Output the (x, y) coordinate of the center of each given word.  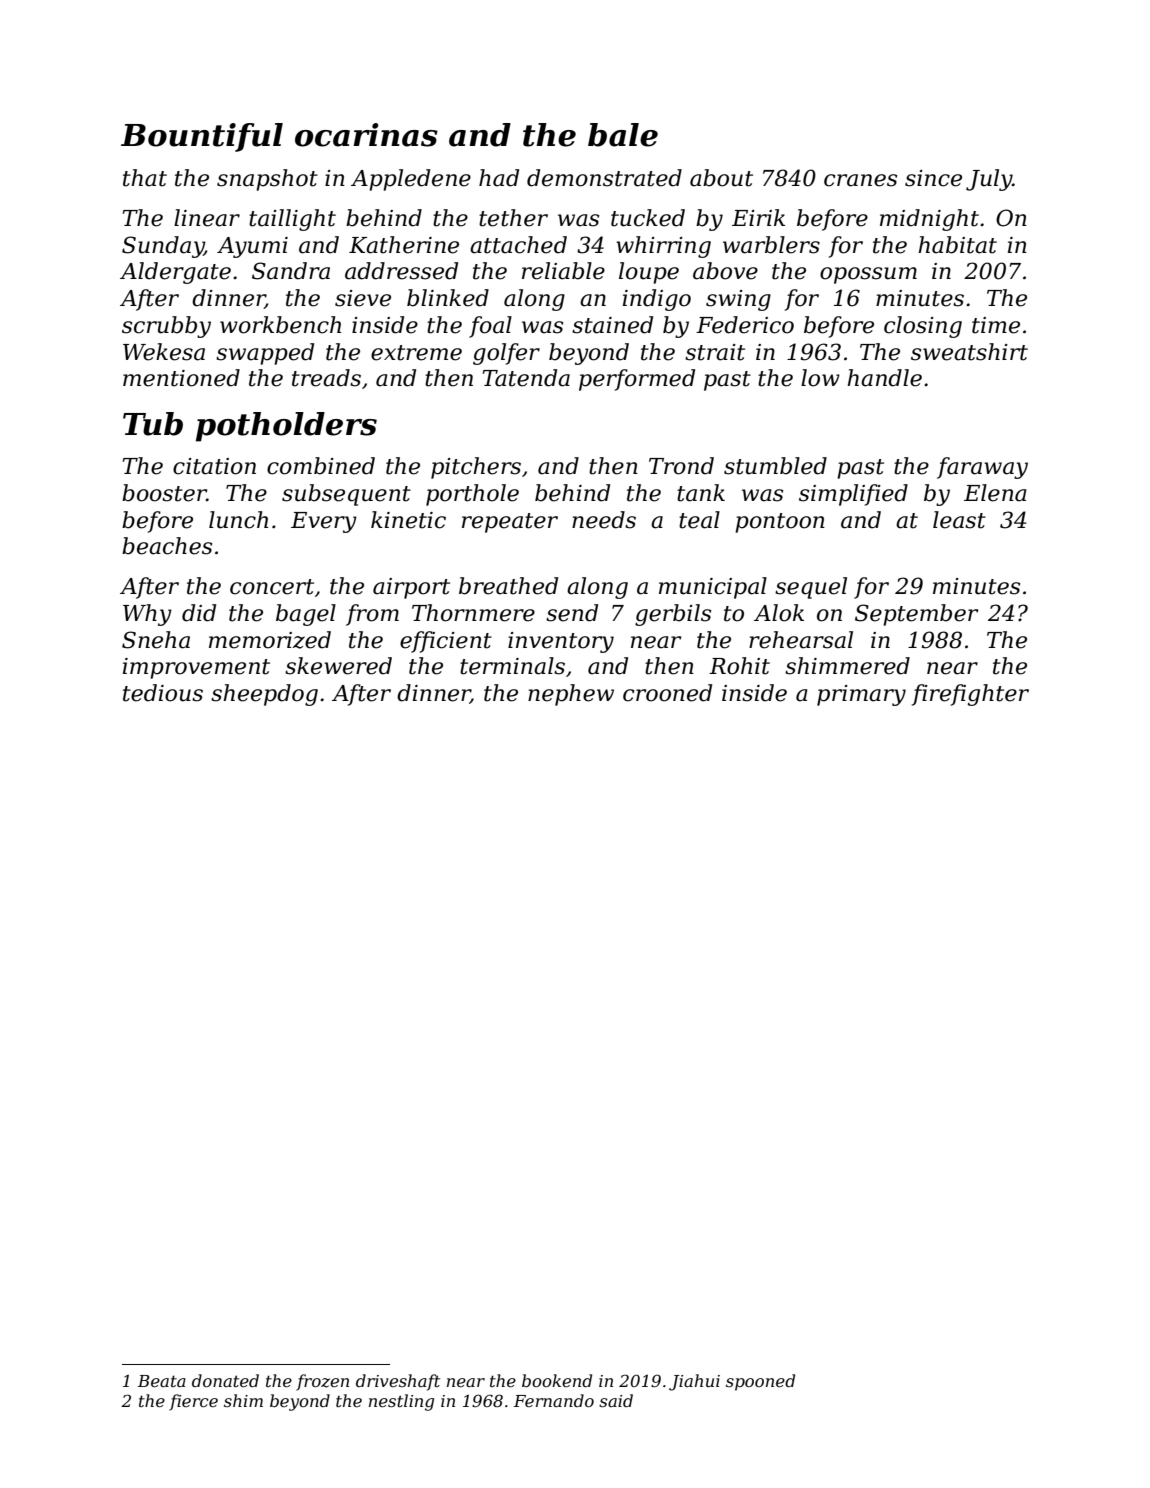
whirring (663, 247)
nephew (571, 695)
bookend (557, 1380)
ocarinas (366, 135)
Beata (162, 1381)
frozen (322, 1382)
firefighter (970, 695)
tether (513, 218)
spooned (760, 1382)
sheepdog (264, 695)
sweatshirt (969, 352)
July (989, 180)
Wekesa (164, 352)
